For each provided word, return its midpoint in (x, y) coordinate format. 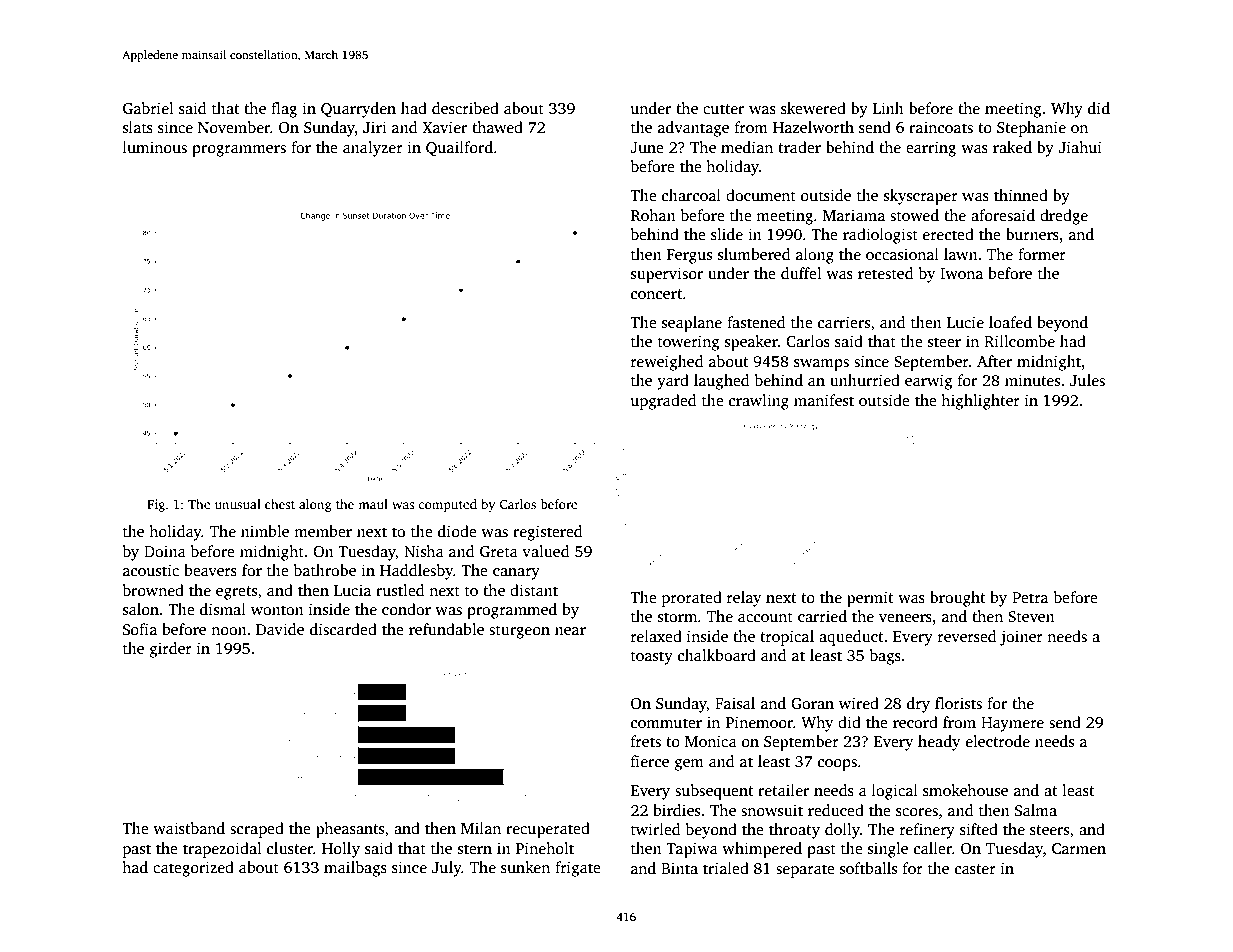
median (747, 147)
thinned (1021, 195)
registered (547, 533)
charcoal (691, 195)
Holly (341, 850)
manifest (824, 400)
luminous (155, 147)
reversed (967, 636)
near (570, 631)
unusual (238, 504)
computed (447, 505)
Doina (165, 551)
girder (171, 650)
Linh (888, 108)
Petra (1030, 597)
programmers (239, 151)
